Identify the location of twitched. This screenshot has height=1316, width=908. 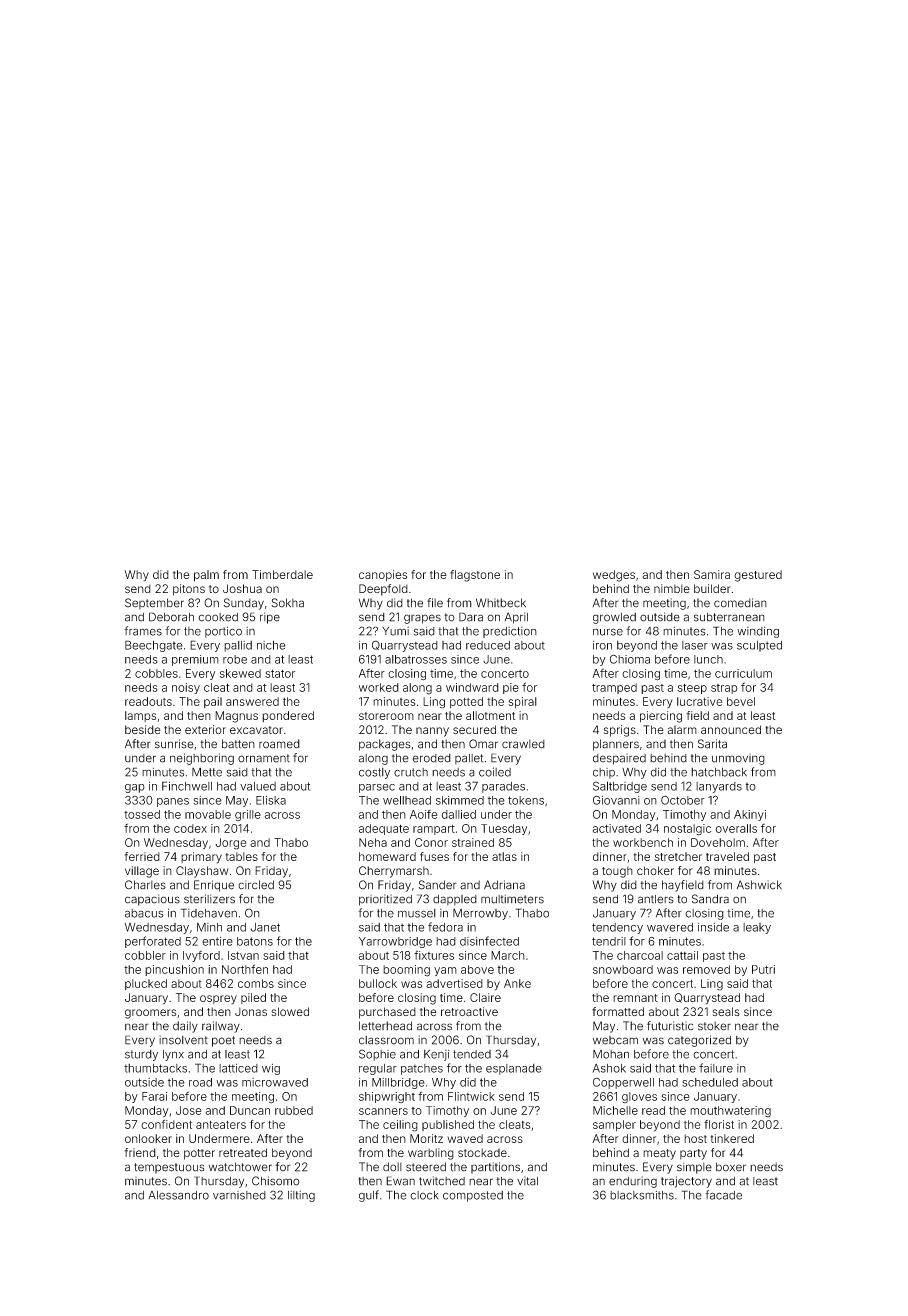
(442, 1181).
